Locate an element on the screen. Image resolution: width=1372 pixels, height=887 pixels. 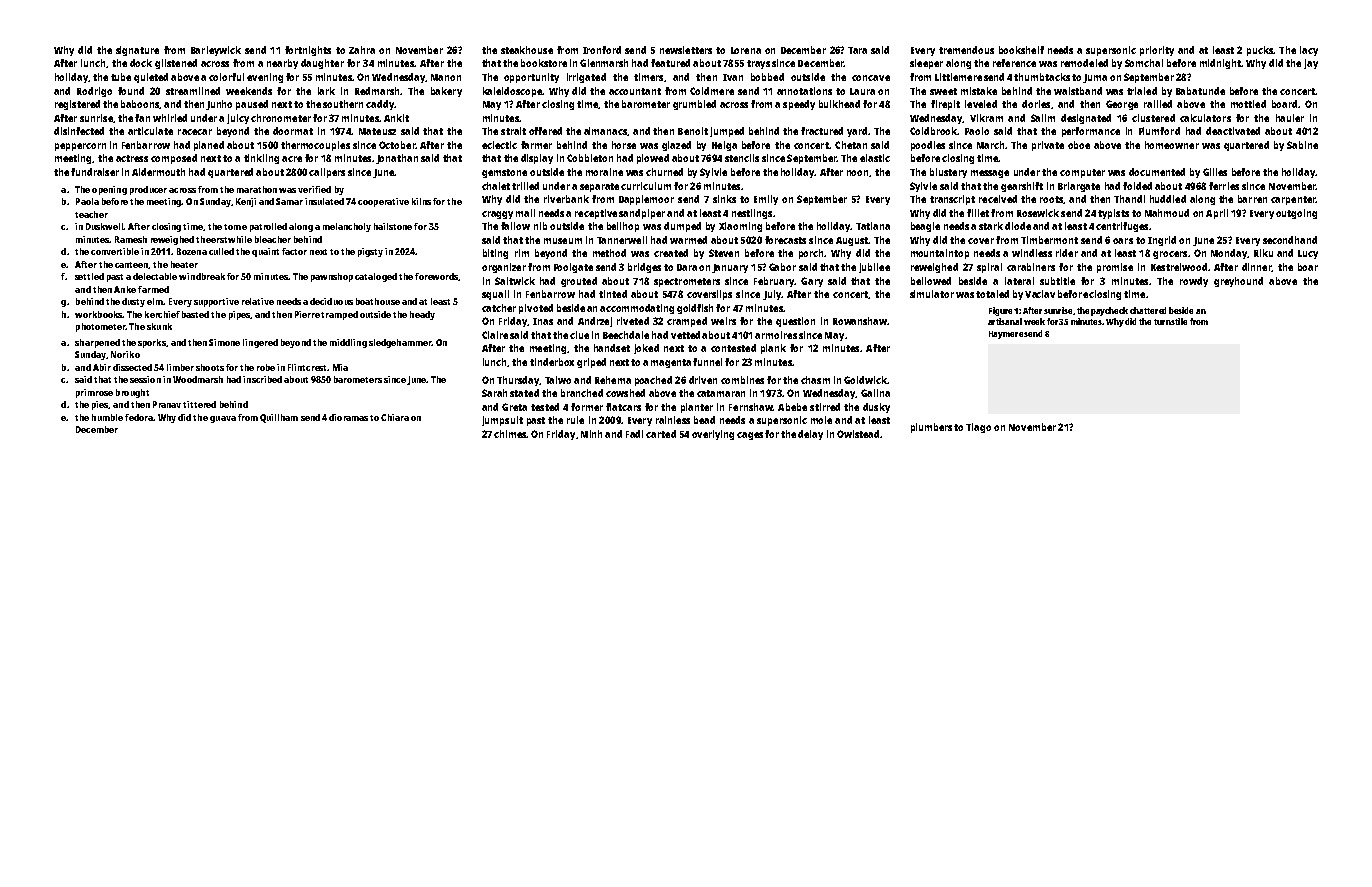
jubilee is located at coordinates (874, 268).
